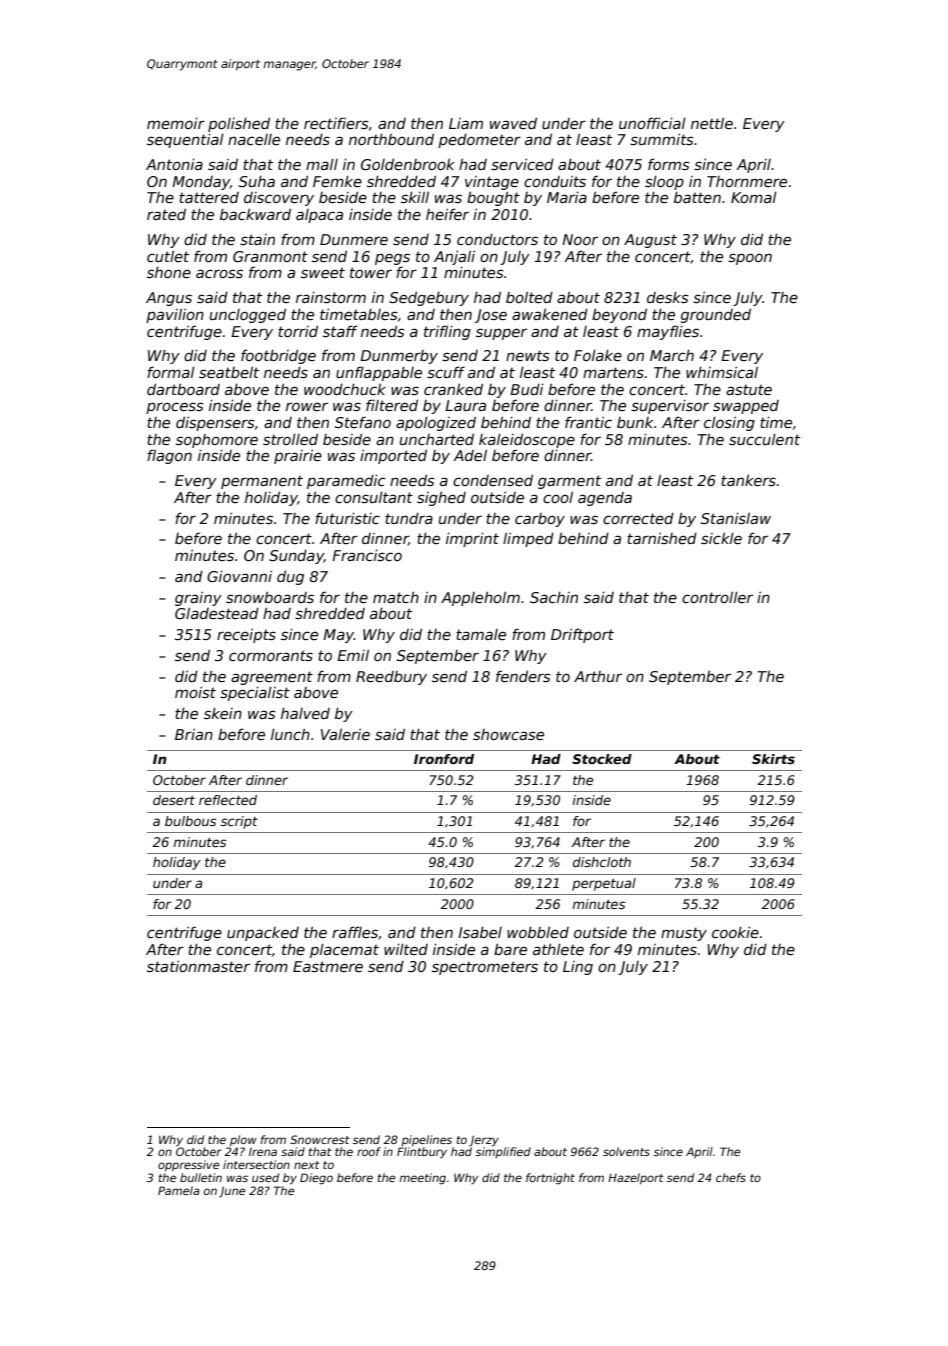 This page has height=1346, width=948. What do you see at coordinates (271, 655) in the page?
I see `cormorants` at bounding box center [271, 655].
